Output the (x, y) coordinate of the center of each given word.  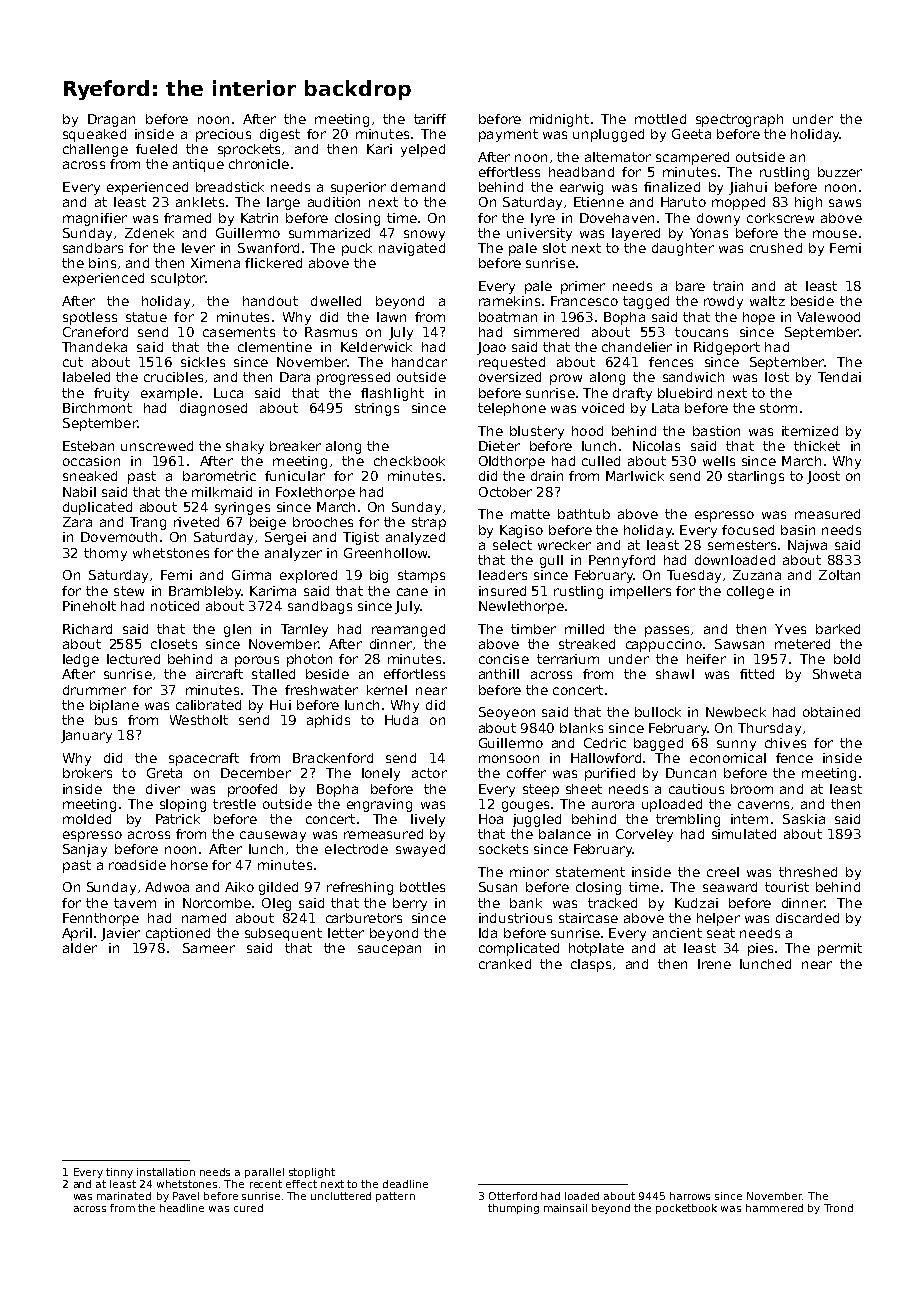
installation (166, 1172)
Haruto (683, 202)
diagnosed (213, 409)
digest (280, 135)
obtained (831, 712)
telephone (512, 409)
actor (429, 773)
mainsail (565, 1208)
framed (187, 218)
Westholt (199, 720)
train (728, 286)
